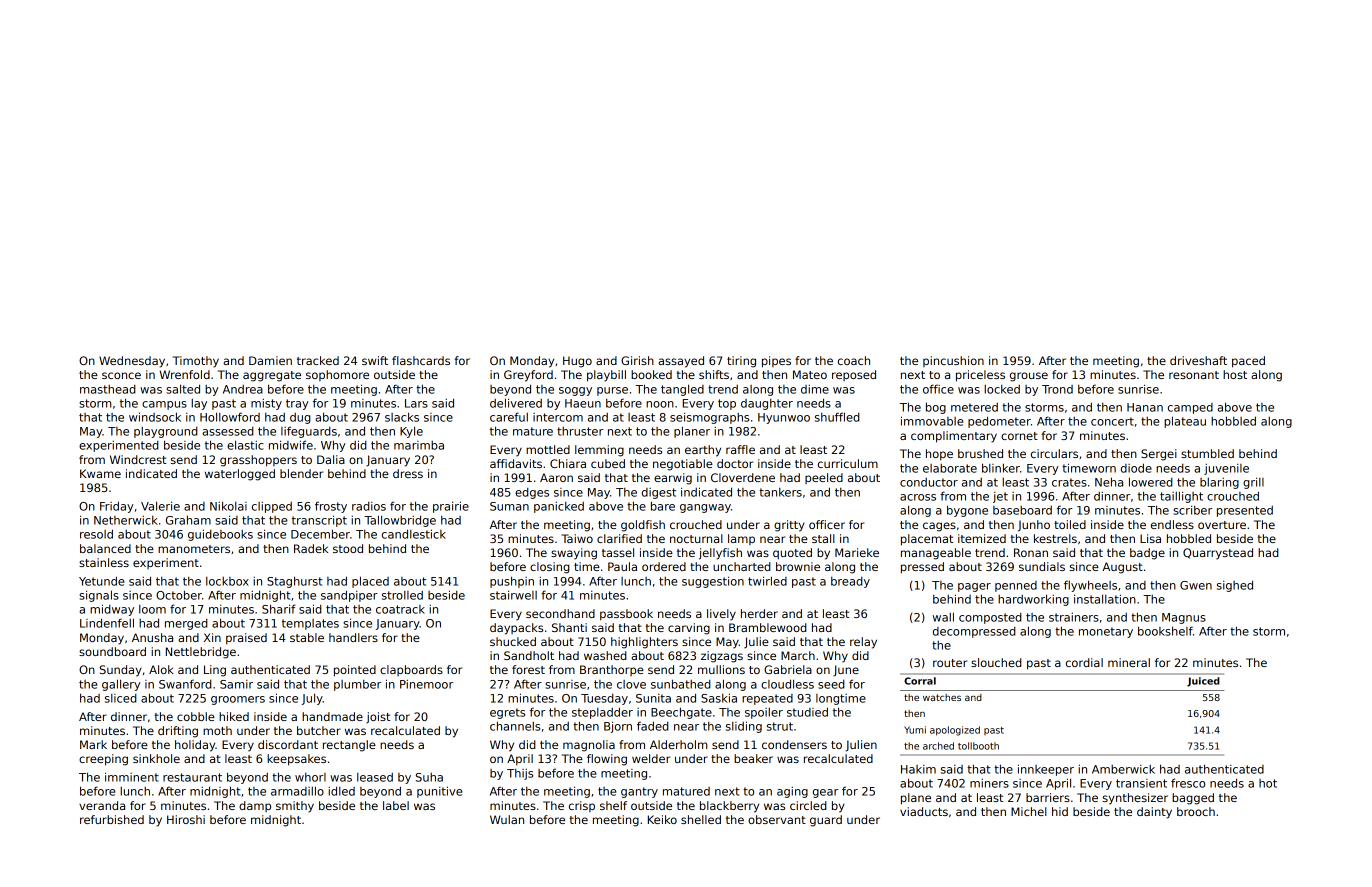  What do you see at coordinates (132, 362) in the image?
I see `Wednesday` at bounding box center [132, 362].
